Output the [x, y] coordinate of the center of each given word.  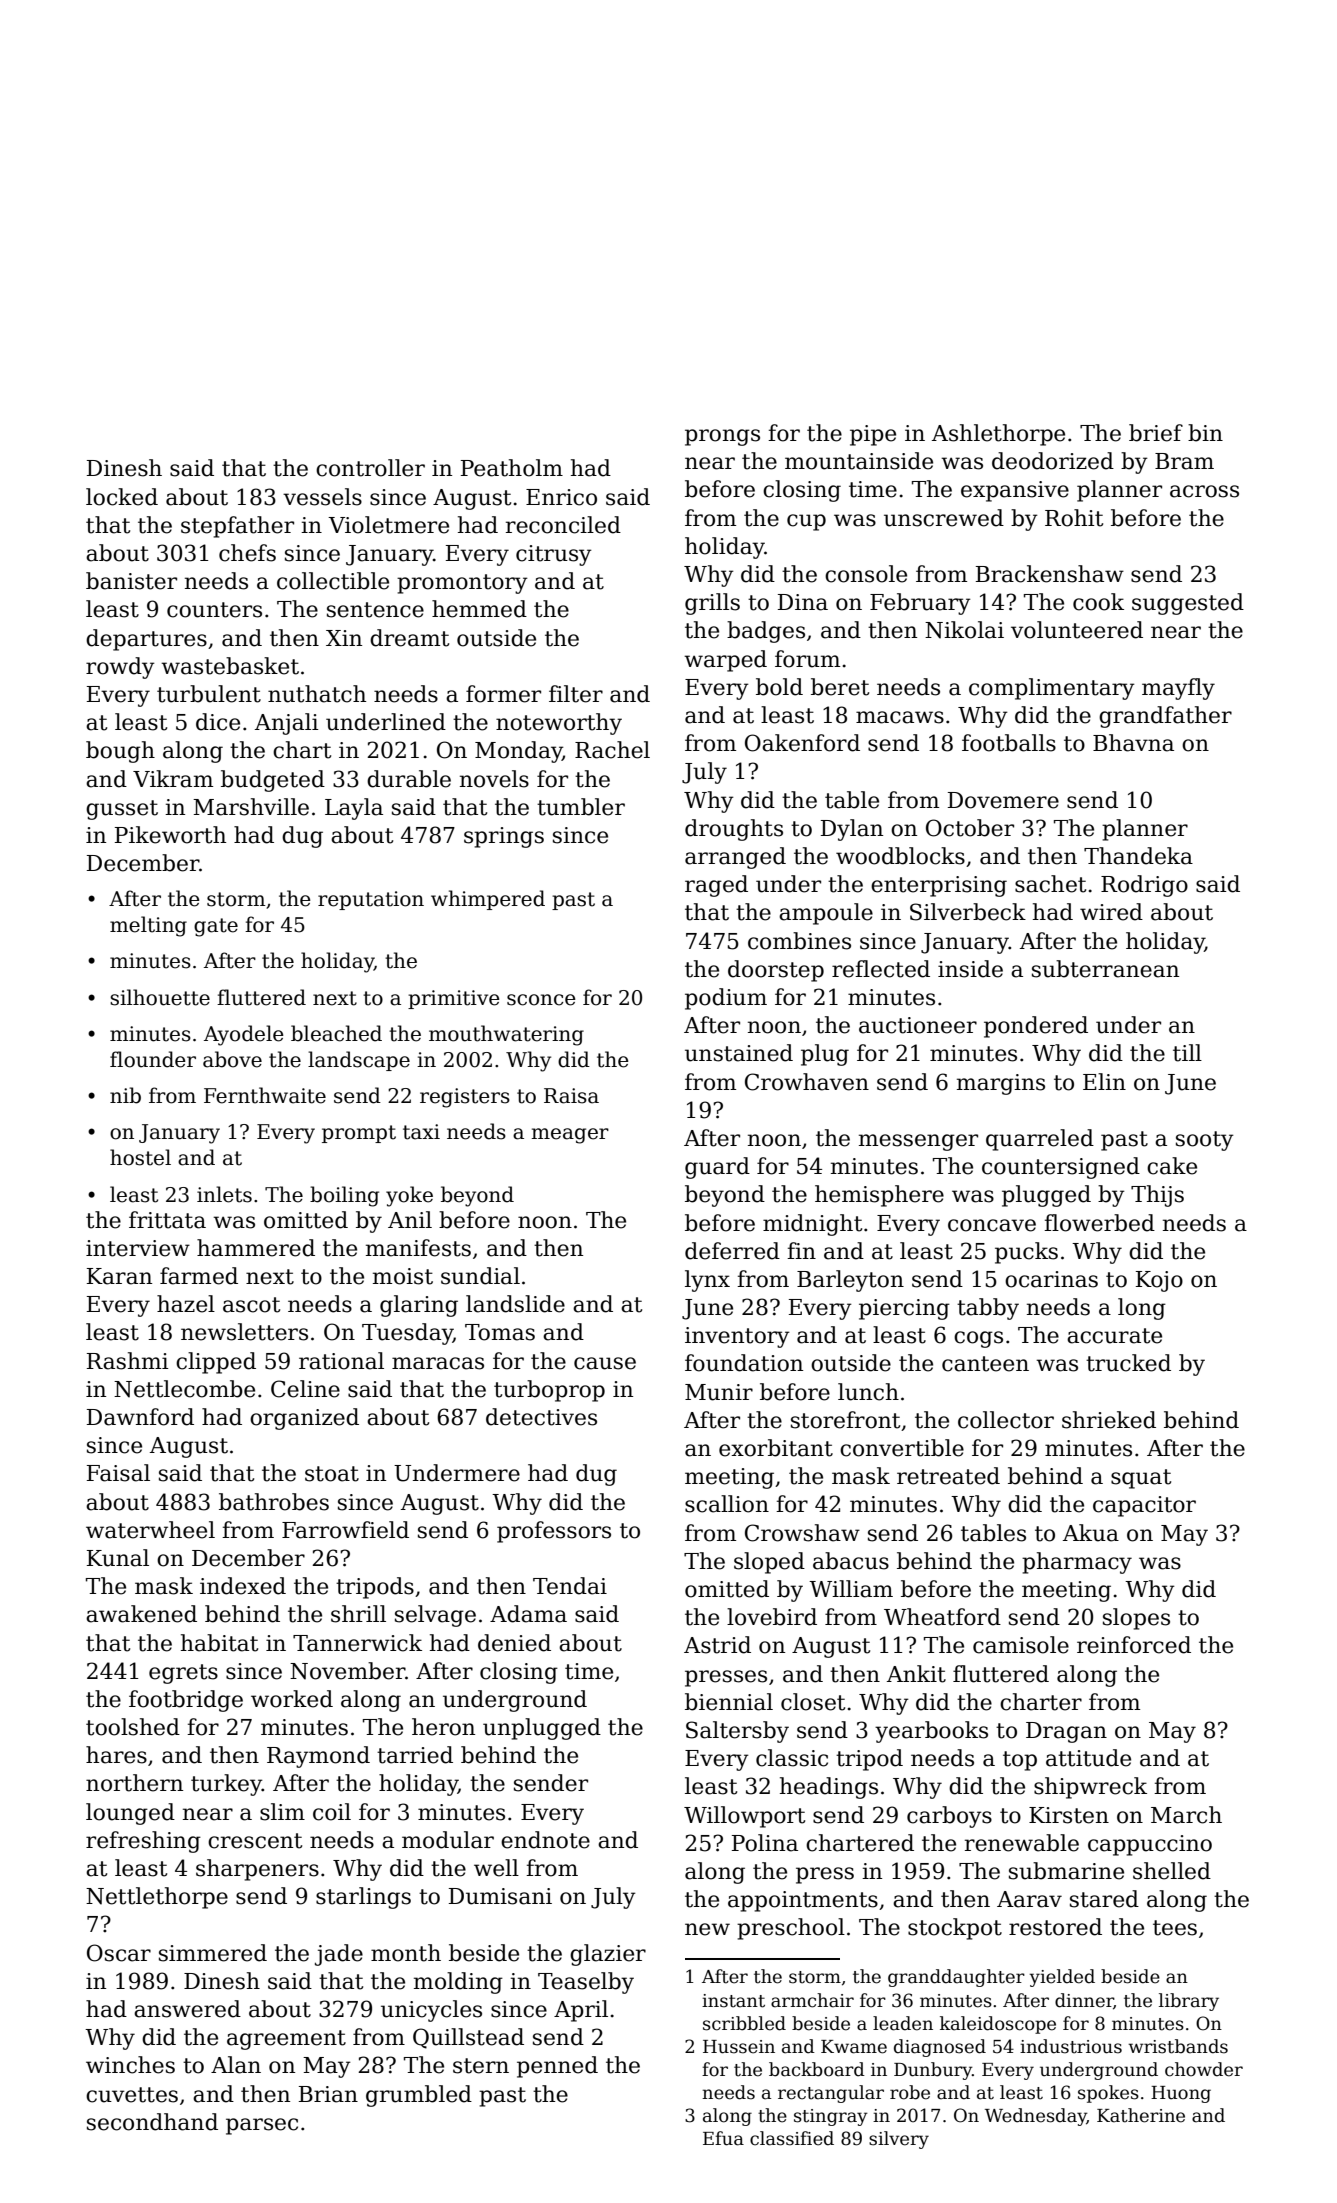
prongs [722, 437]
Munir [719, 1392]
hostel [140, 1157]
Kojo [1159, 1281]
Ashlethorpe [998, 435]
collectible [333, 581]
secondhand [152, 2122]
